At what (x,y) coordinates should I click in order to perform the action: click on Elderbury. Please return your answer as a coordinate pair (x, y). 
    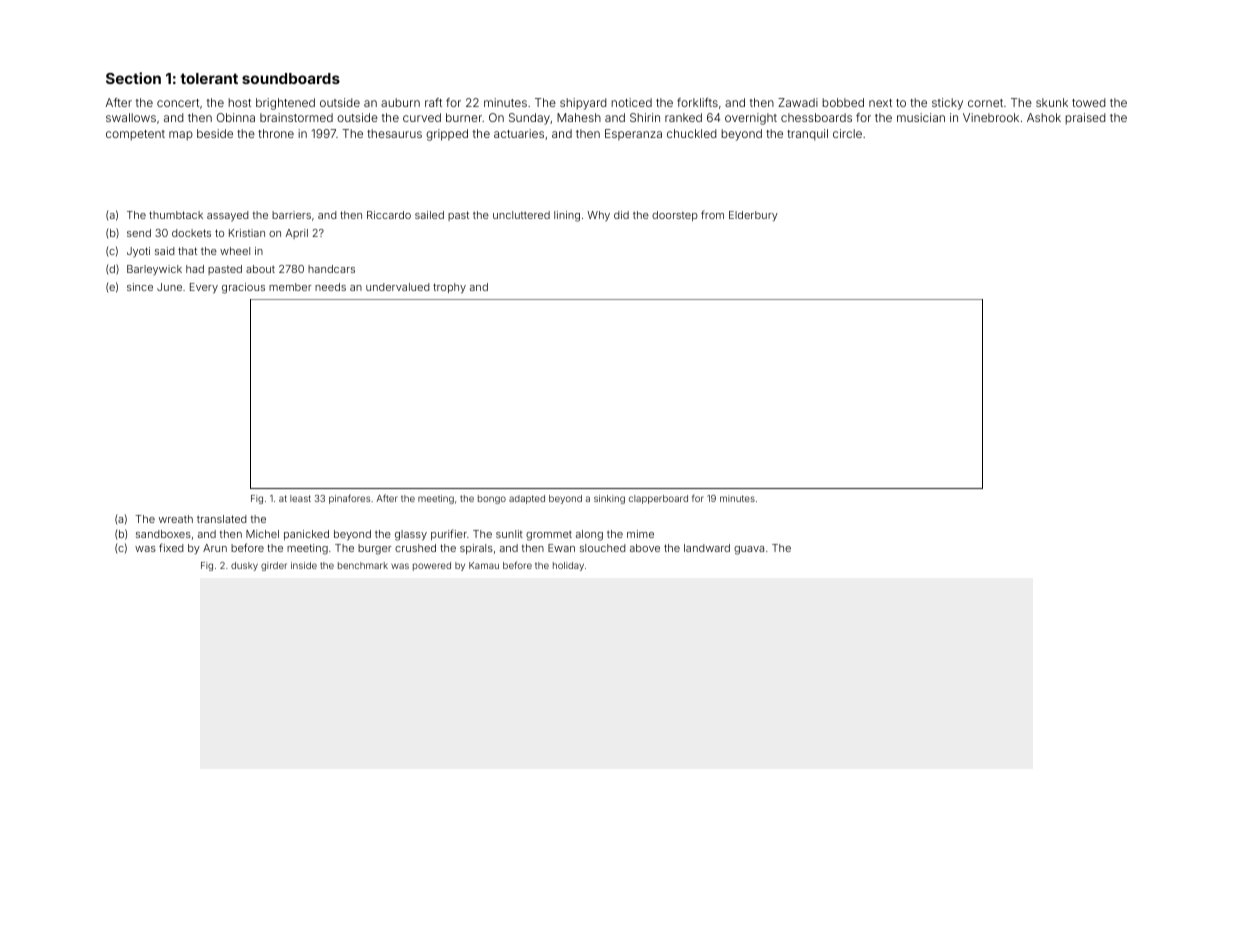
    Looking at the image, I should click on (753, 216).
